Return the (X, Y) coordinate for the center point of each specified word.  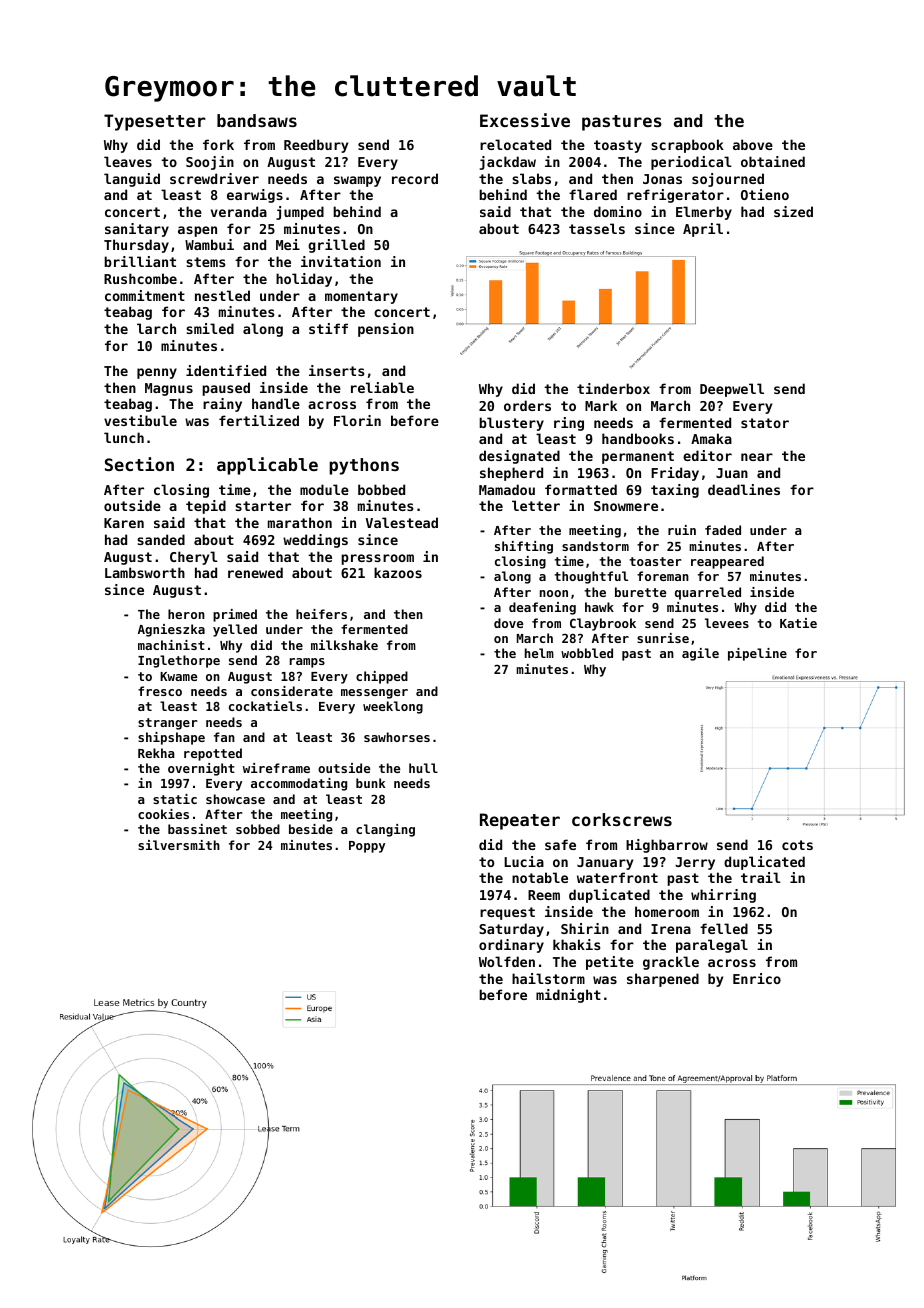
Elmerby (704, 213)
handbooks (638, 438)
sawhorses (397, 737)
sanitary (137, 230)
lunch (124, 437)
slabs (531, 178)
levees (727, 623)
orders (527, 405)
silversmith (179, 845)
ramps (307, 663)
